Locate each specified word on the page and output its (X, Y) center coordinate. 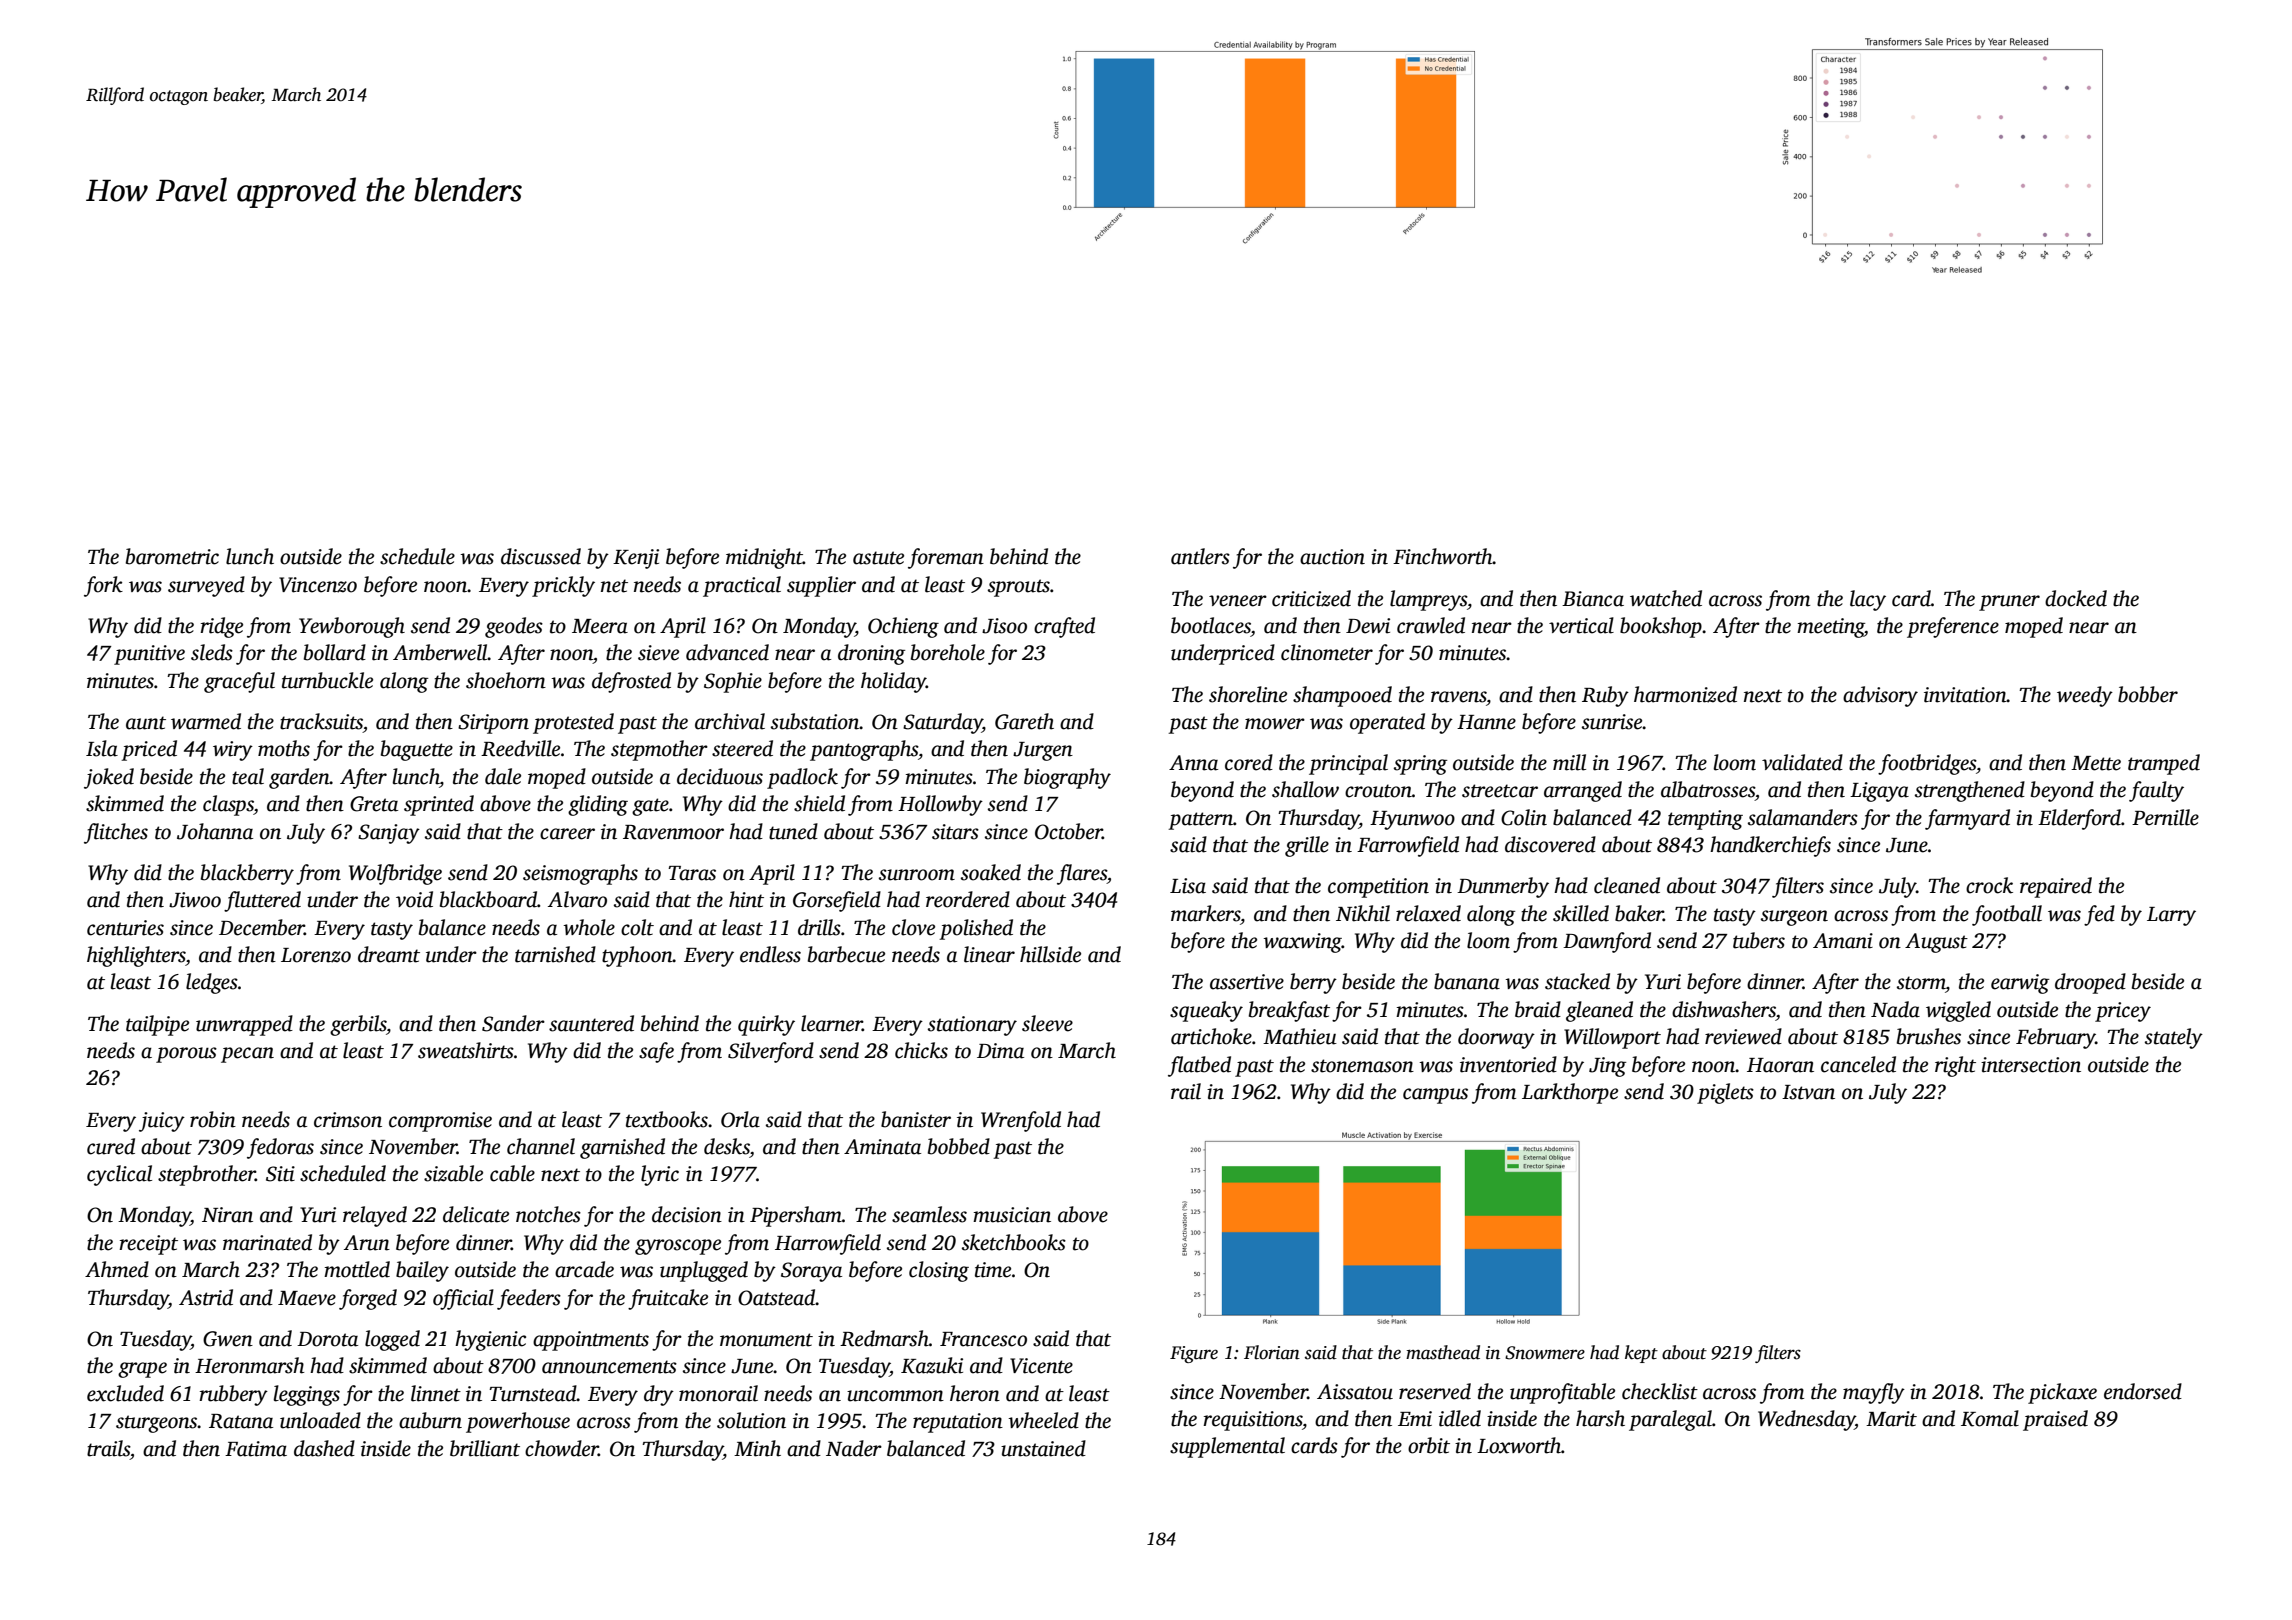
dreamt (389, 954)
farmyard (1967, 819)
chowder (562, 1448)
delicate (476, 1214)
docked (2076, 598)
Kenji (636, 559)
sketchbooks (1014, 1242)
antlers (1200, 556)
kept (1641, 1354)
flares (1082, 874)
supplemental (1227, 1447)
